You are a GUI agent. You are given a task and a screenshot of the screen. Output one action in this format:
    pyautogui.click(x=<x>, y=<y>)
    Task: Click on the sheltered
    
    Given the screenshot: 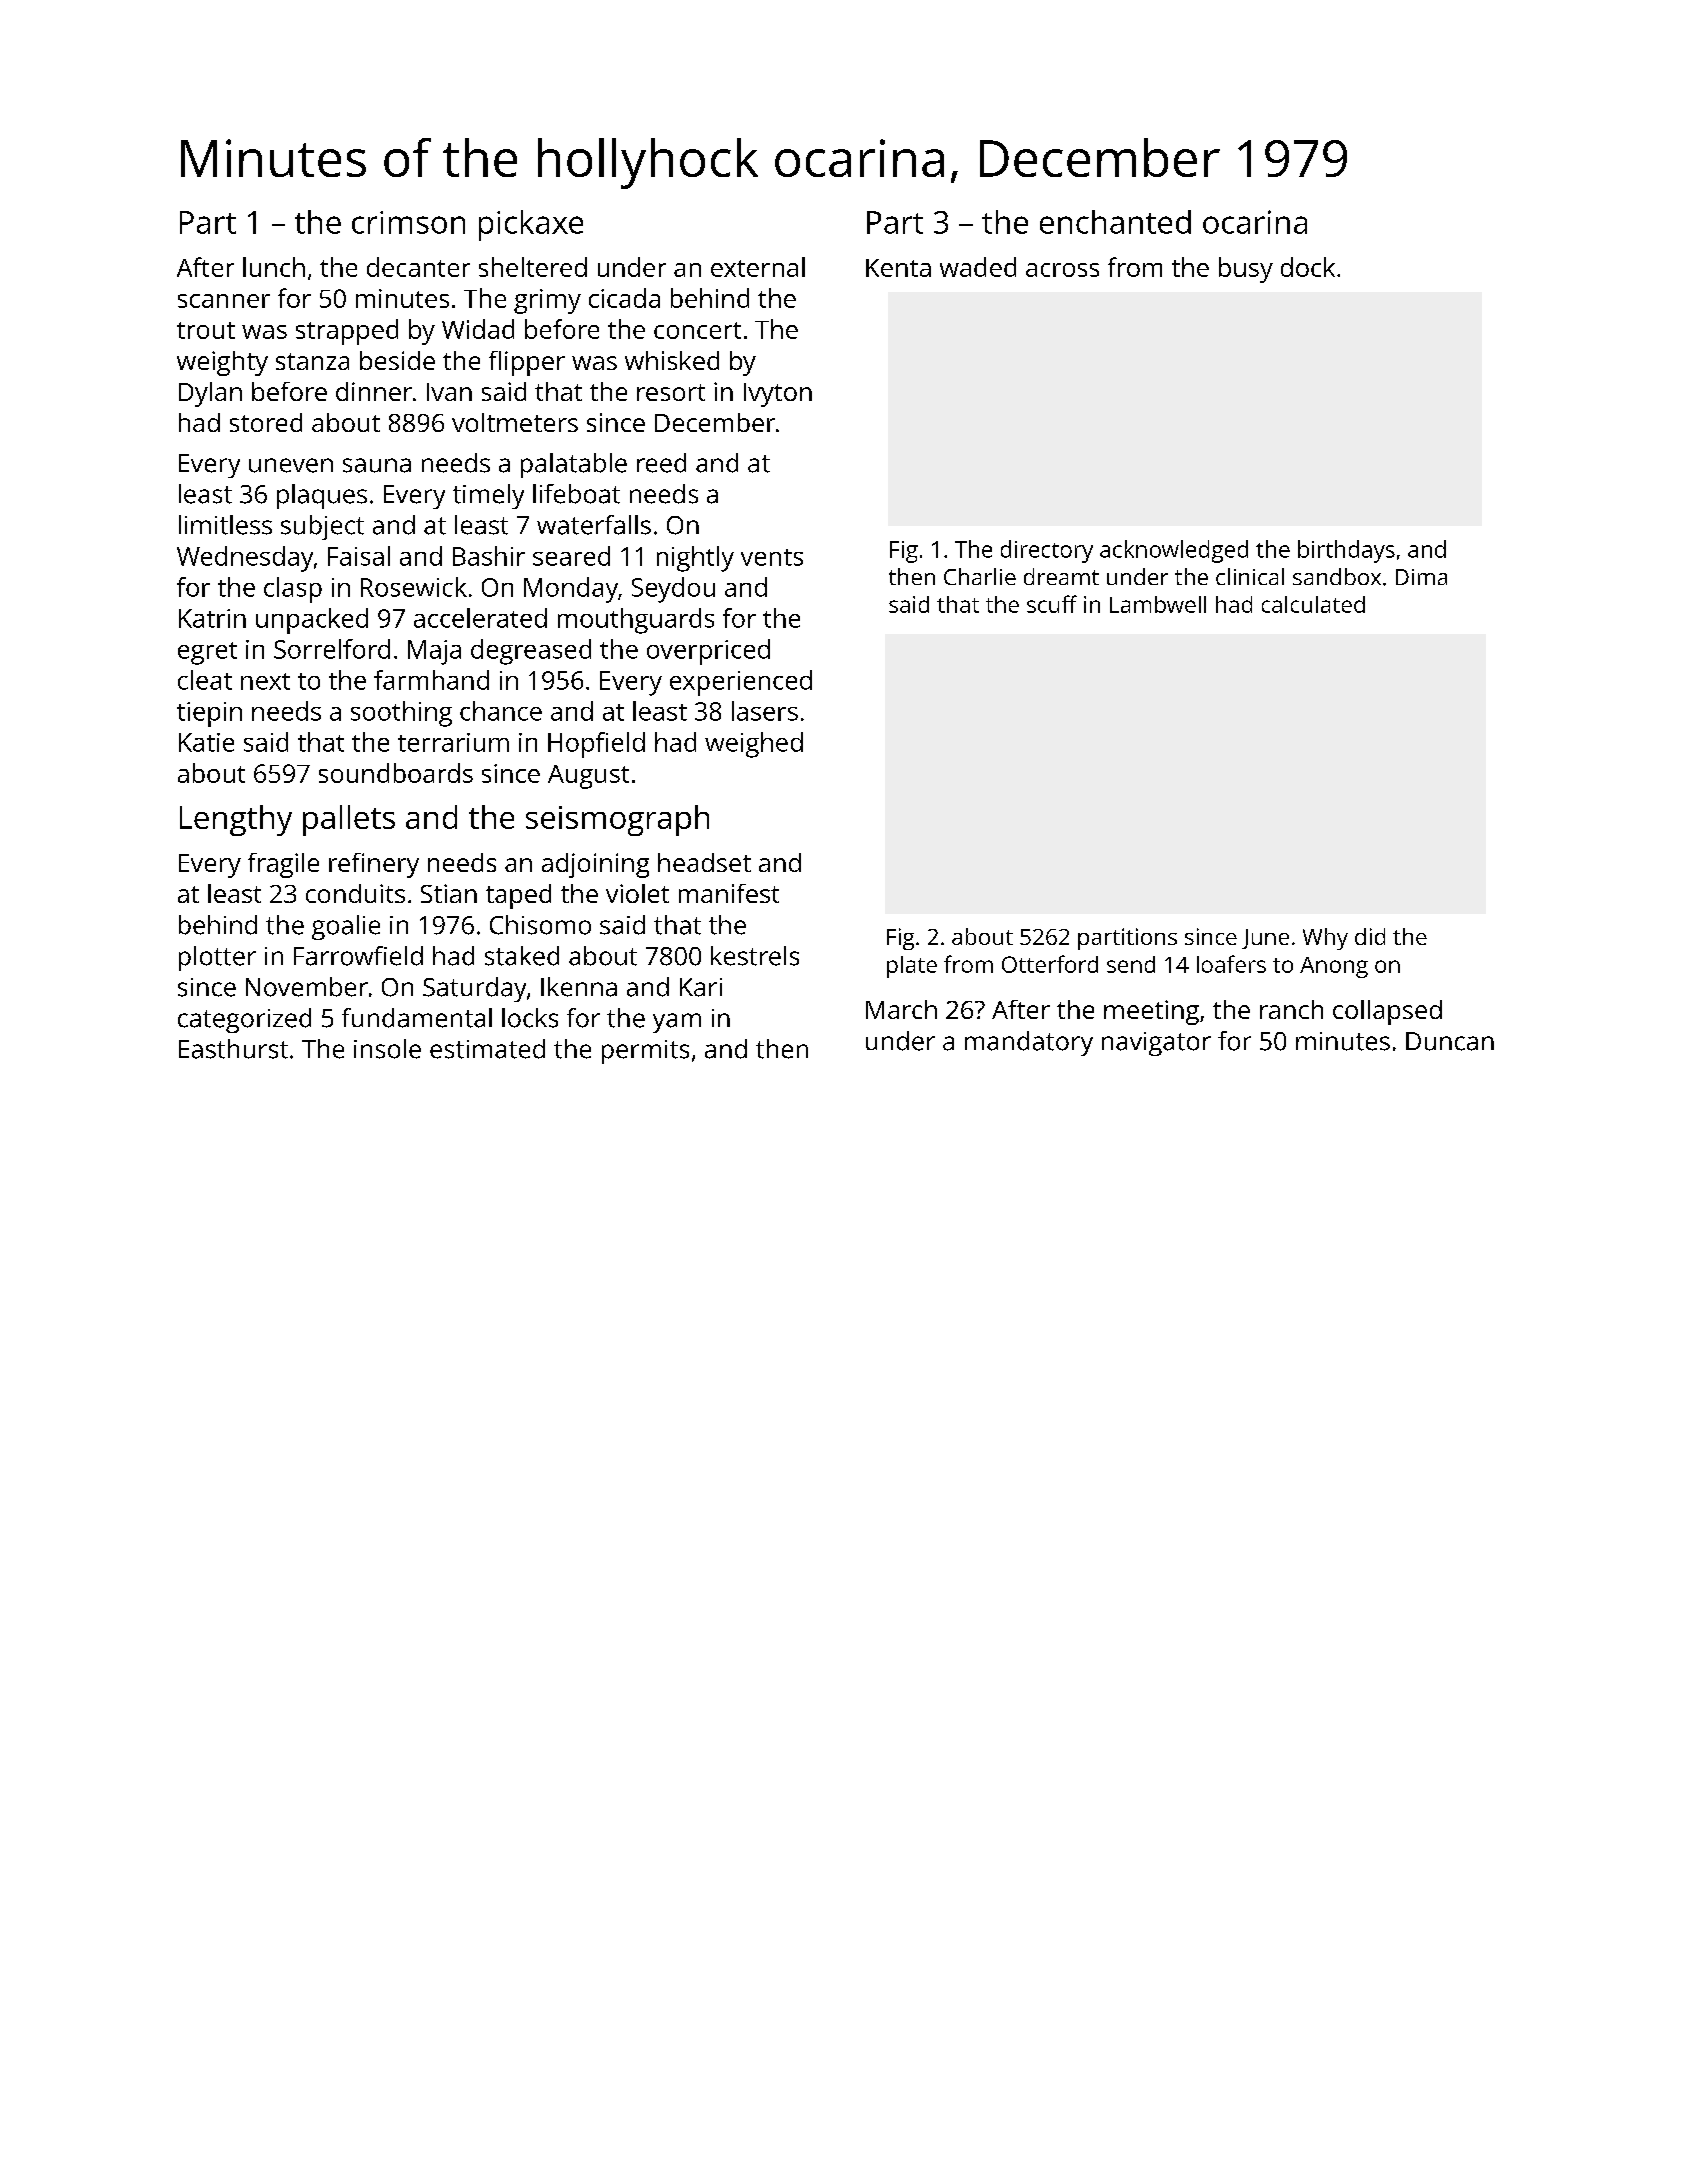 What is the action you would take?
    pyautogui.click(x=533, y=267)
